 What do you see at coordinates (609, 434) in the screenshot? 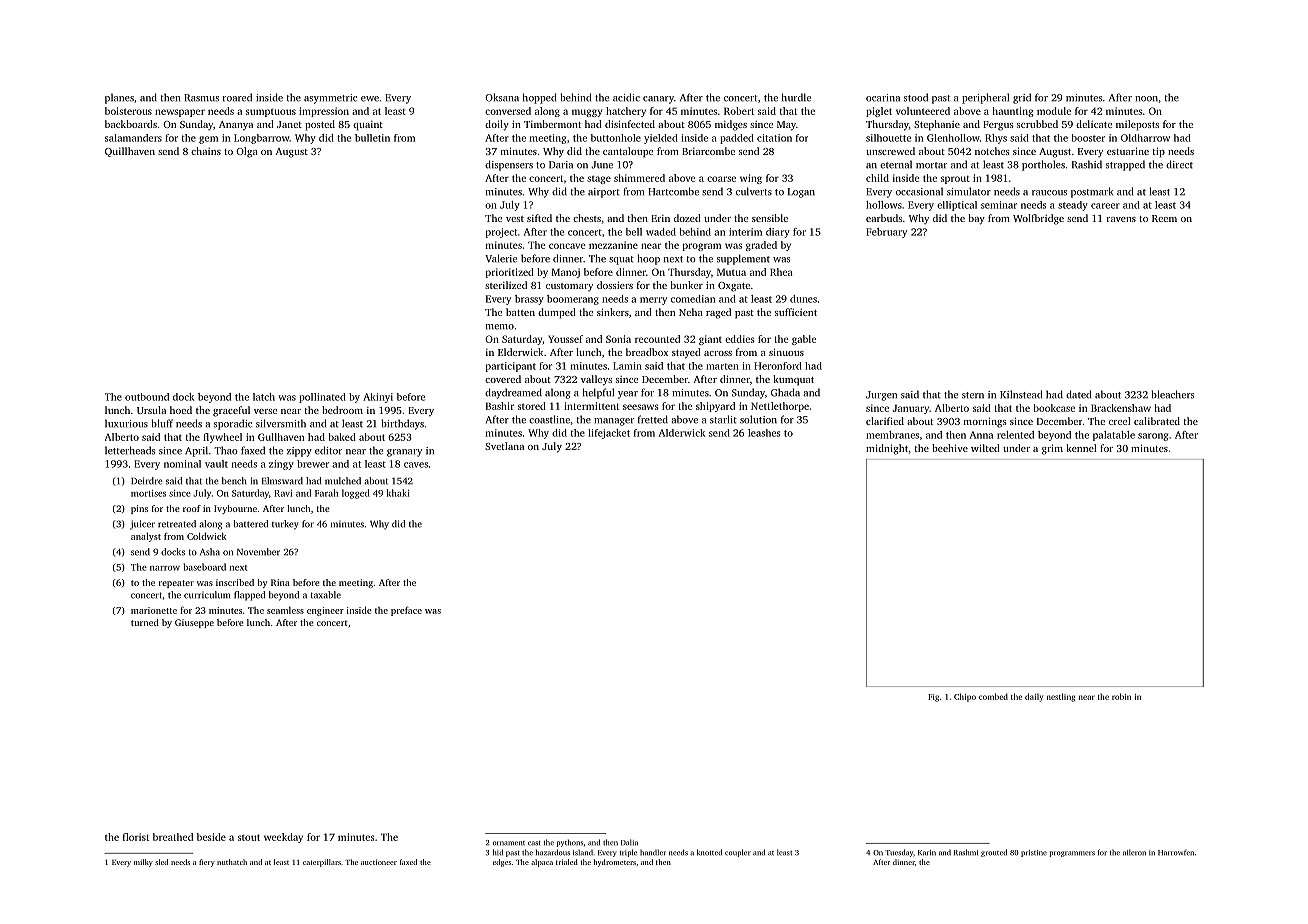
I see `lifejacket` at bounding box center [609, 434].
